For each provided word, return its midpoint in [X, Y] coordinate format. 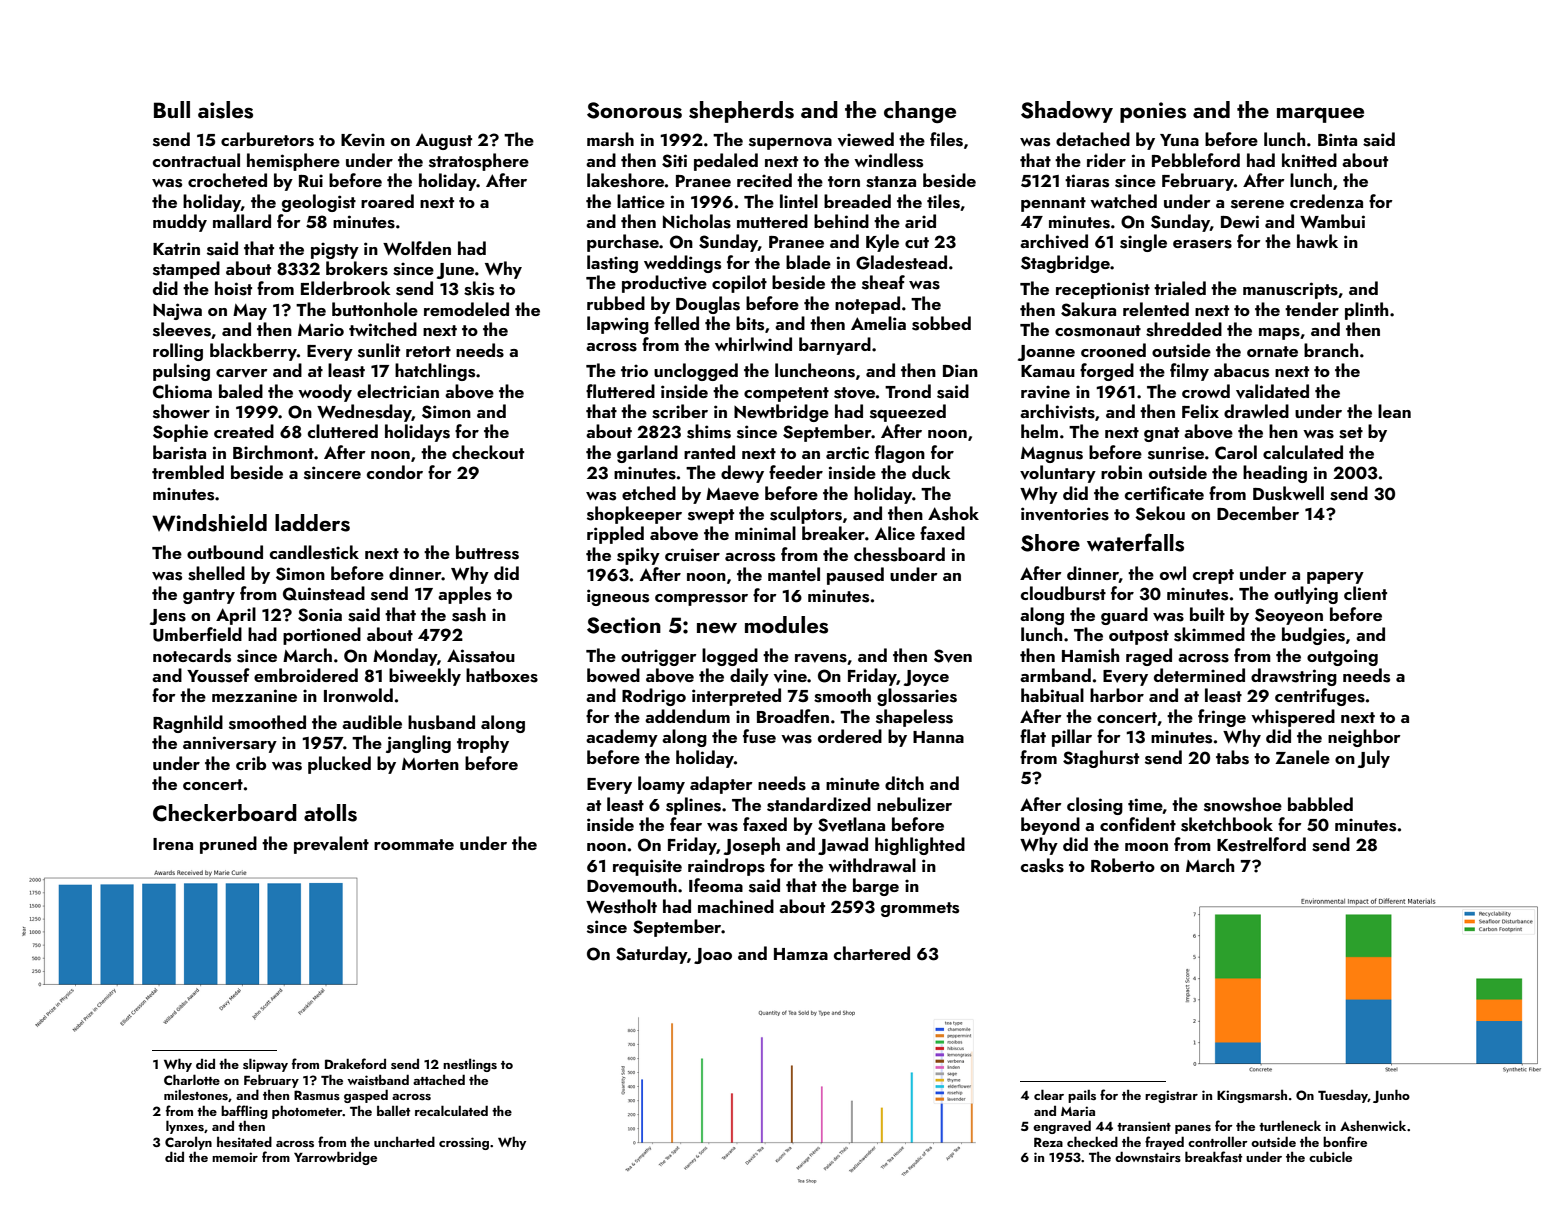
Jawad [843, 846]
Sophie [180, 433]
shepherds [741, 112]
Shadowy [1067, 112]
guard [1124, 616]
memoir [235, 1157]
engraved [1062, 1127]
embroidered [306, 675]
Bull [172, 109]
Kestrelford [1261, 844]
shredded [1184, 329]
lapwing [618, 325]
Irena [173, 844]
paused [855, 576]
